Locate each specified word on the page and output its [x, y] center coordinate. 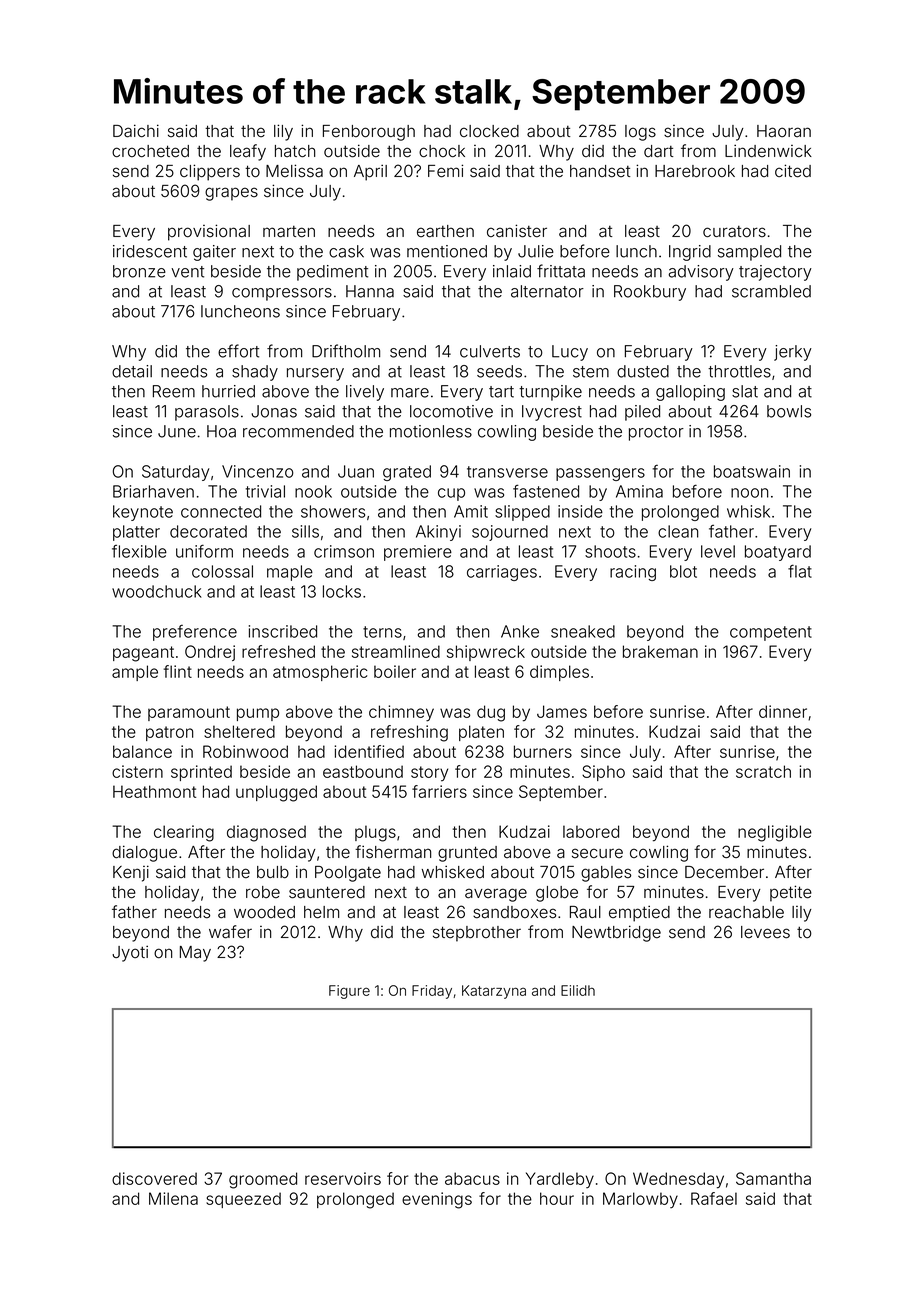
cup [451, 494]
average [496, 895]
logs [640, 133]
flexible [139, 551]
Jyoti [130, 953]
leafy [248, 152]
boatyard [778, 553]
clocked [489, 131]
